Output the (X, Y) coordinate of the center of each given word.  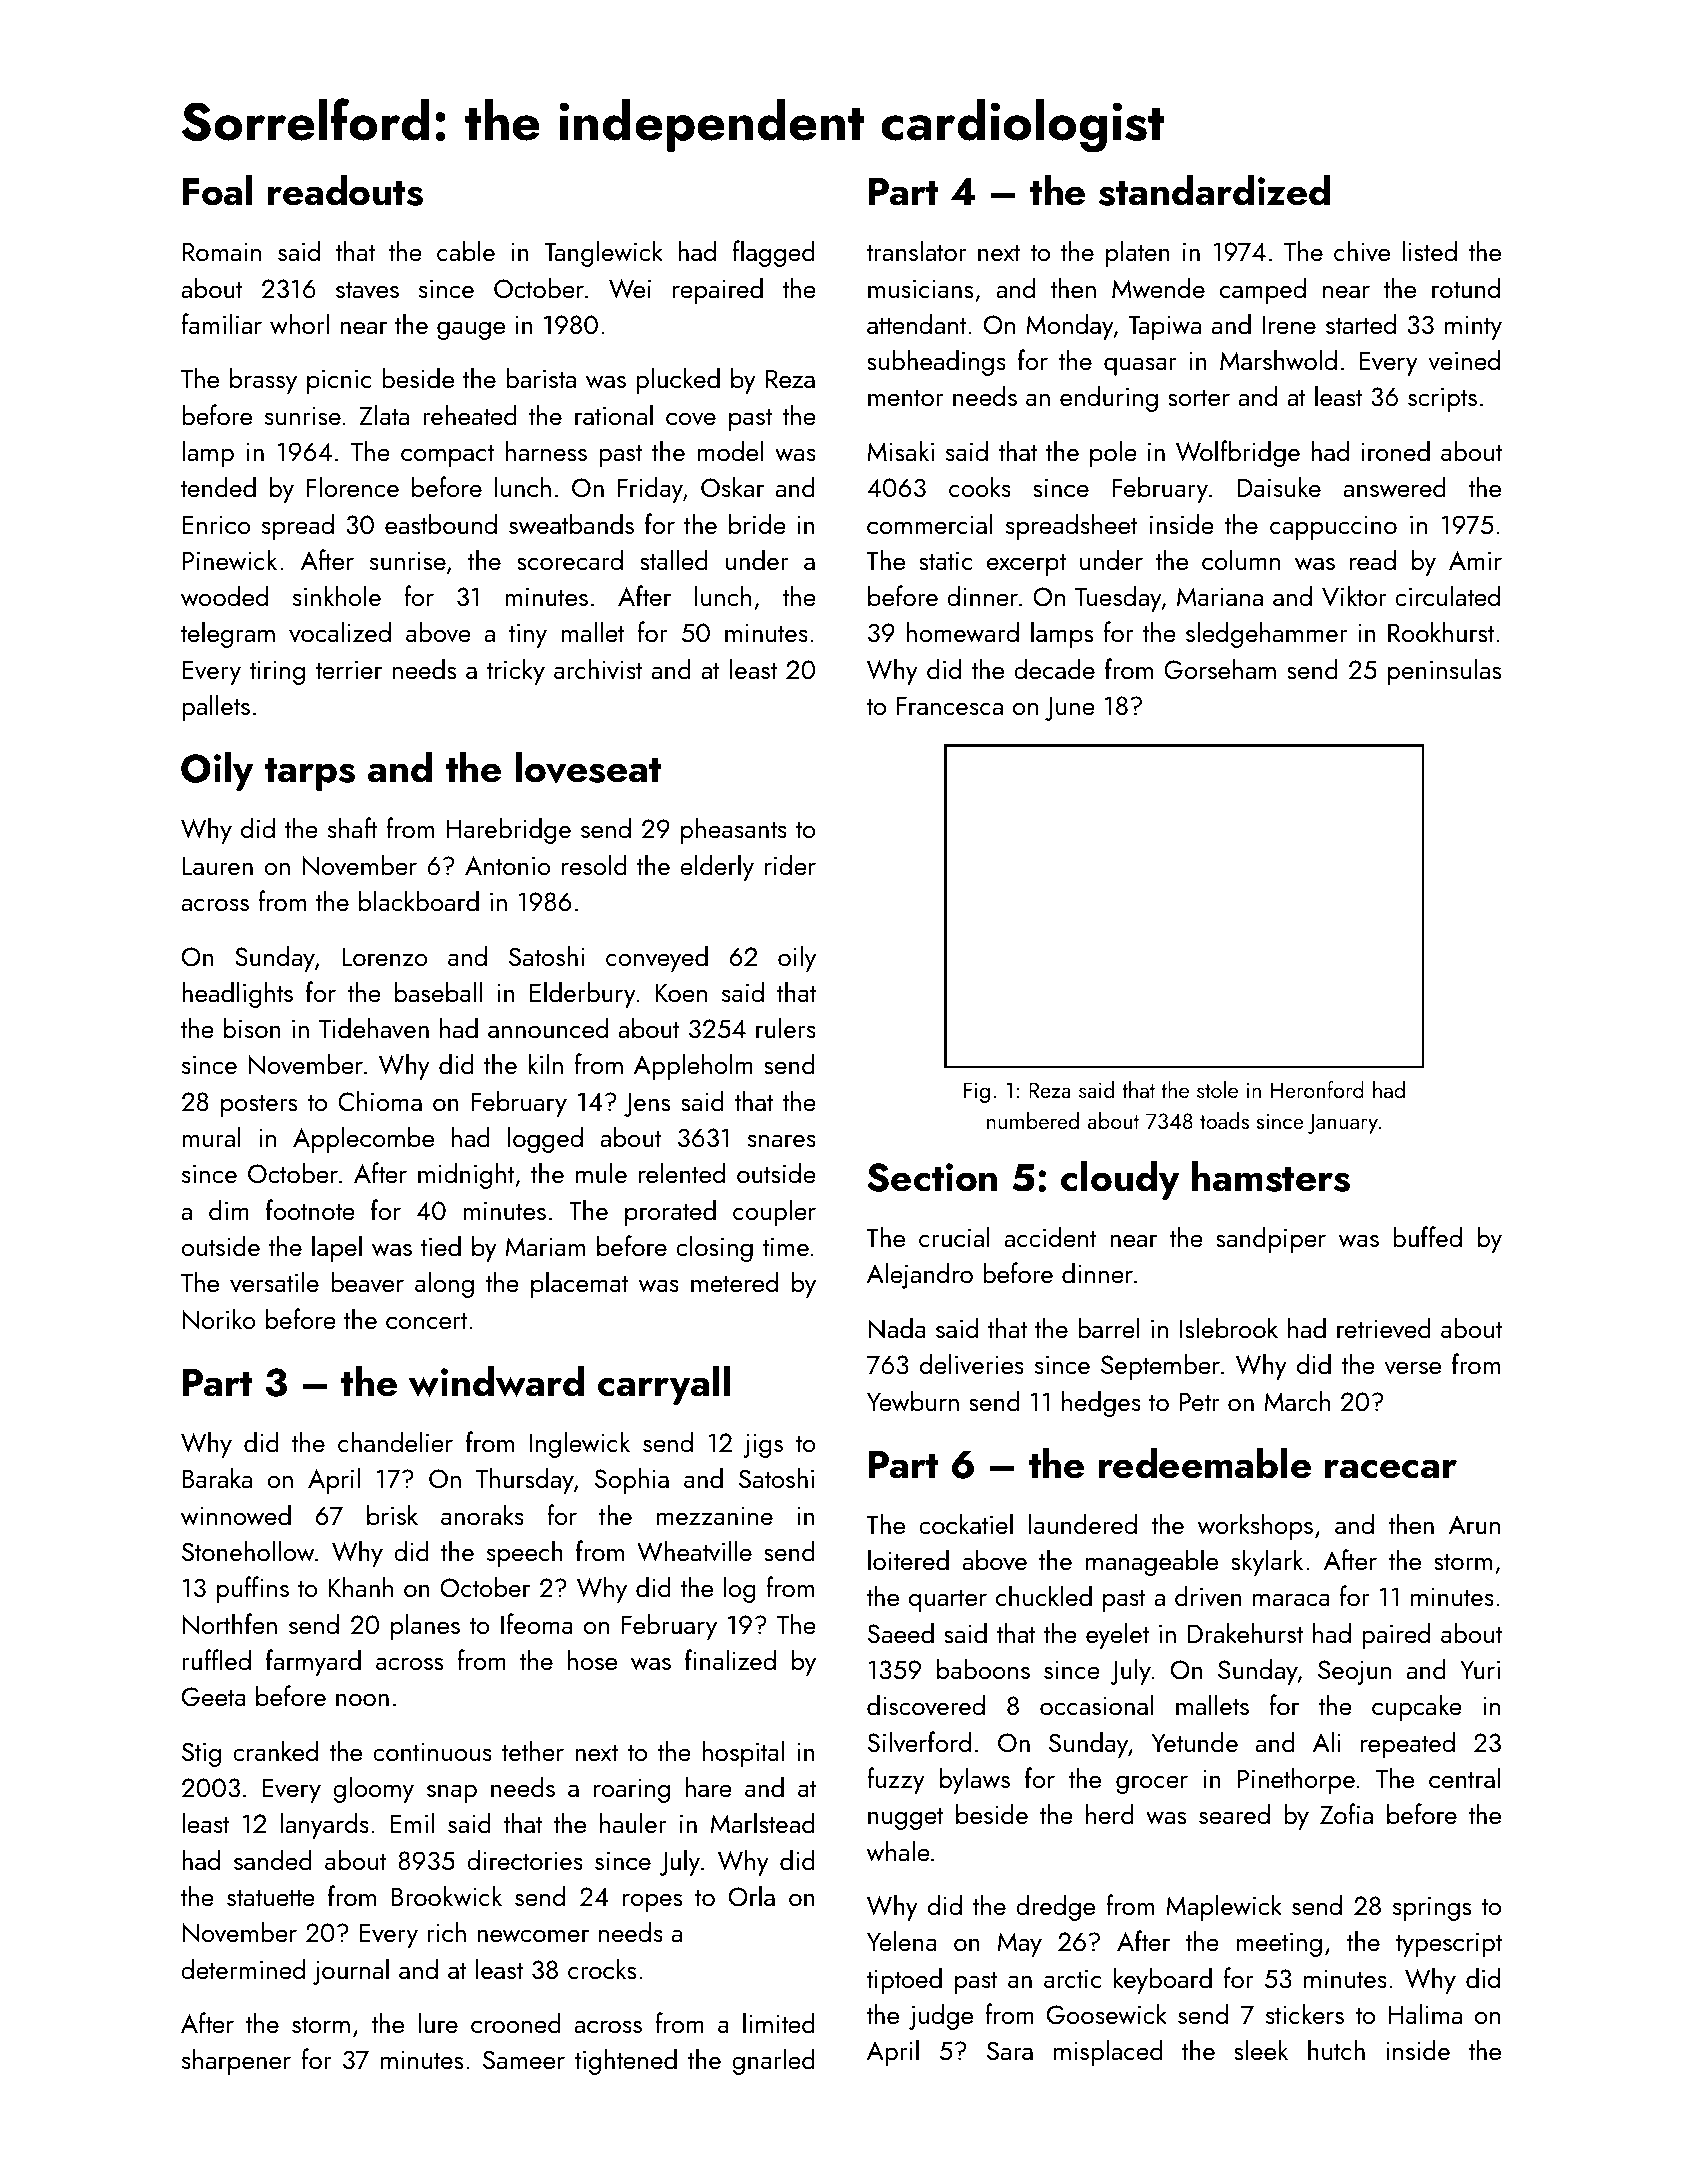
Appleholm (693, 1066)
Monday (1070, 326)
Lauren (218, 865)
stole (1217, 1089)
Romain (222, 251)
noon (362, 1699)
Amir (1475, 560)
